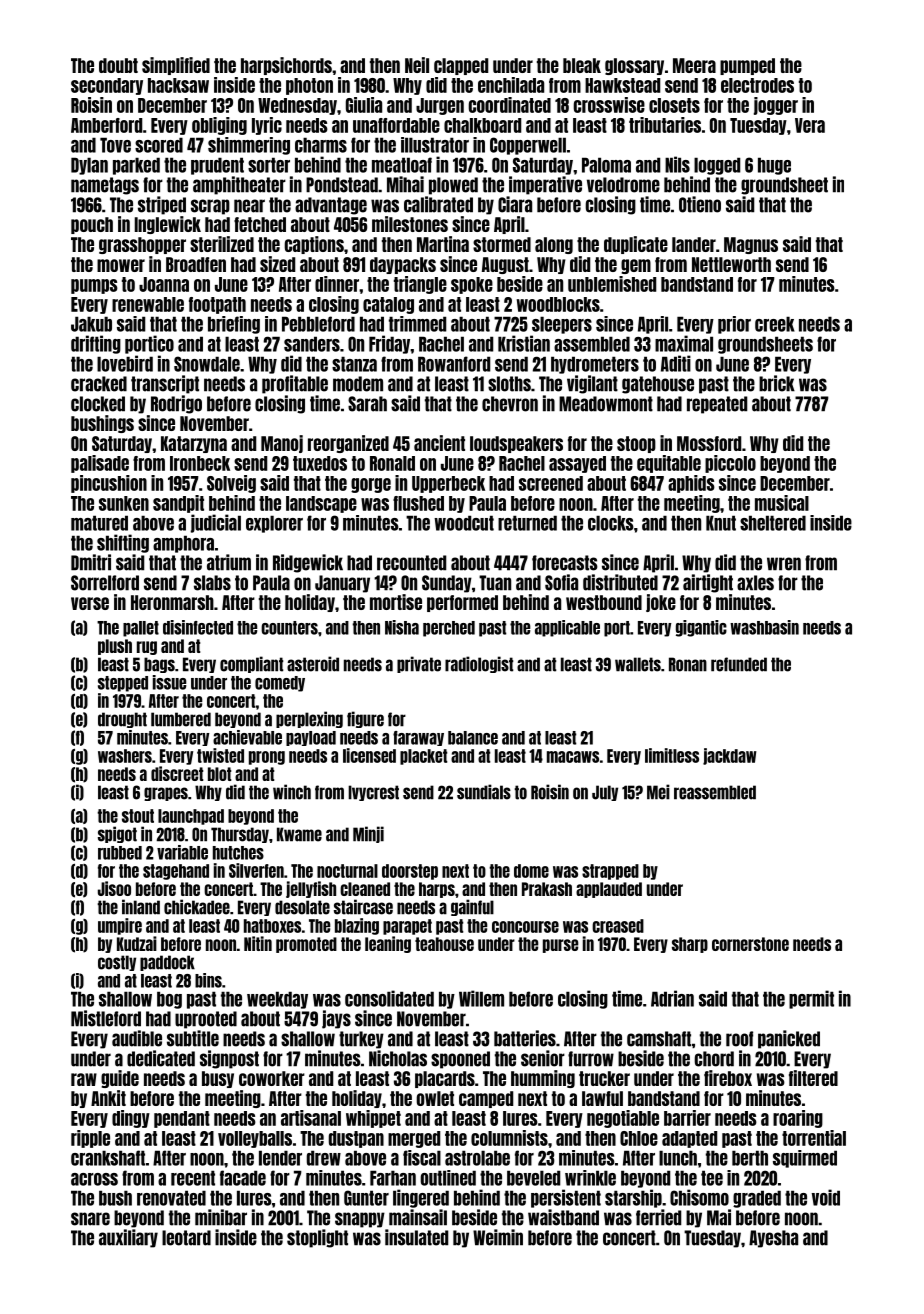 This page has width=924, height=1314. Describe the element at coordinates (118, 65) in the page. I see `doubt` at that location.
